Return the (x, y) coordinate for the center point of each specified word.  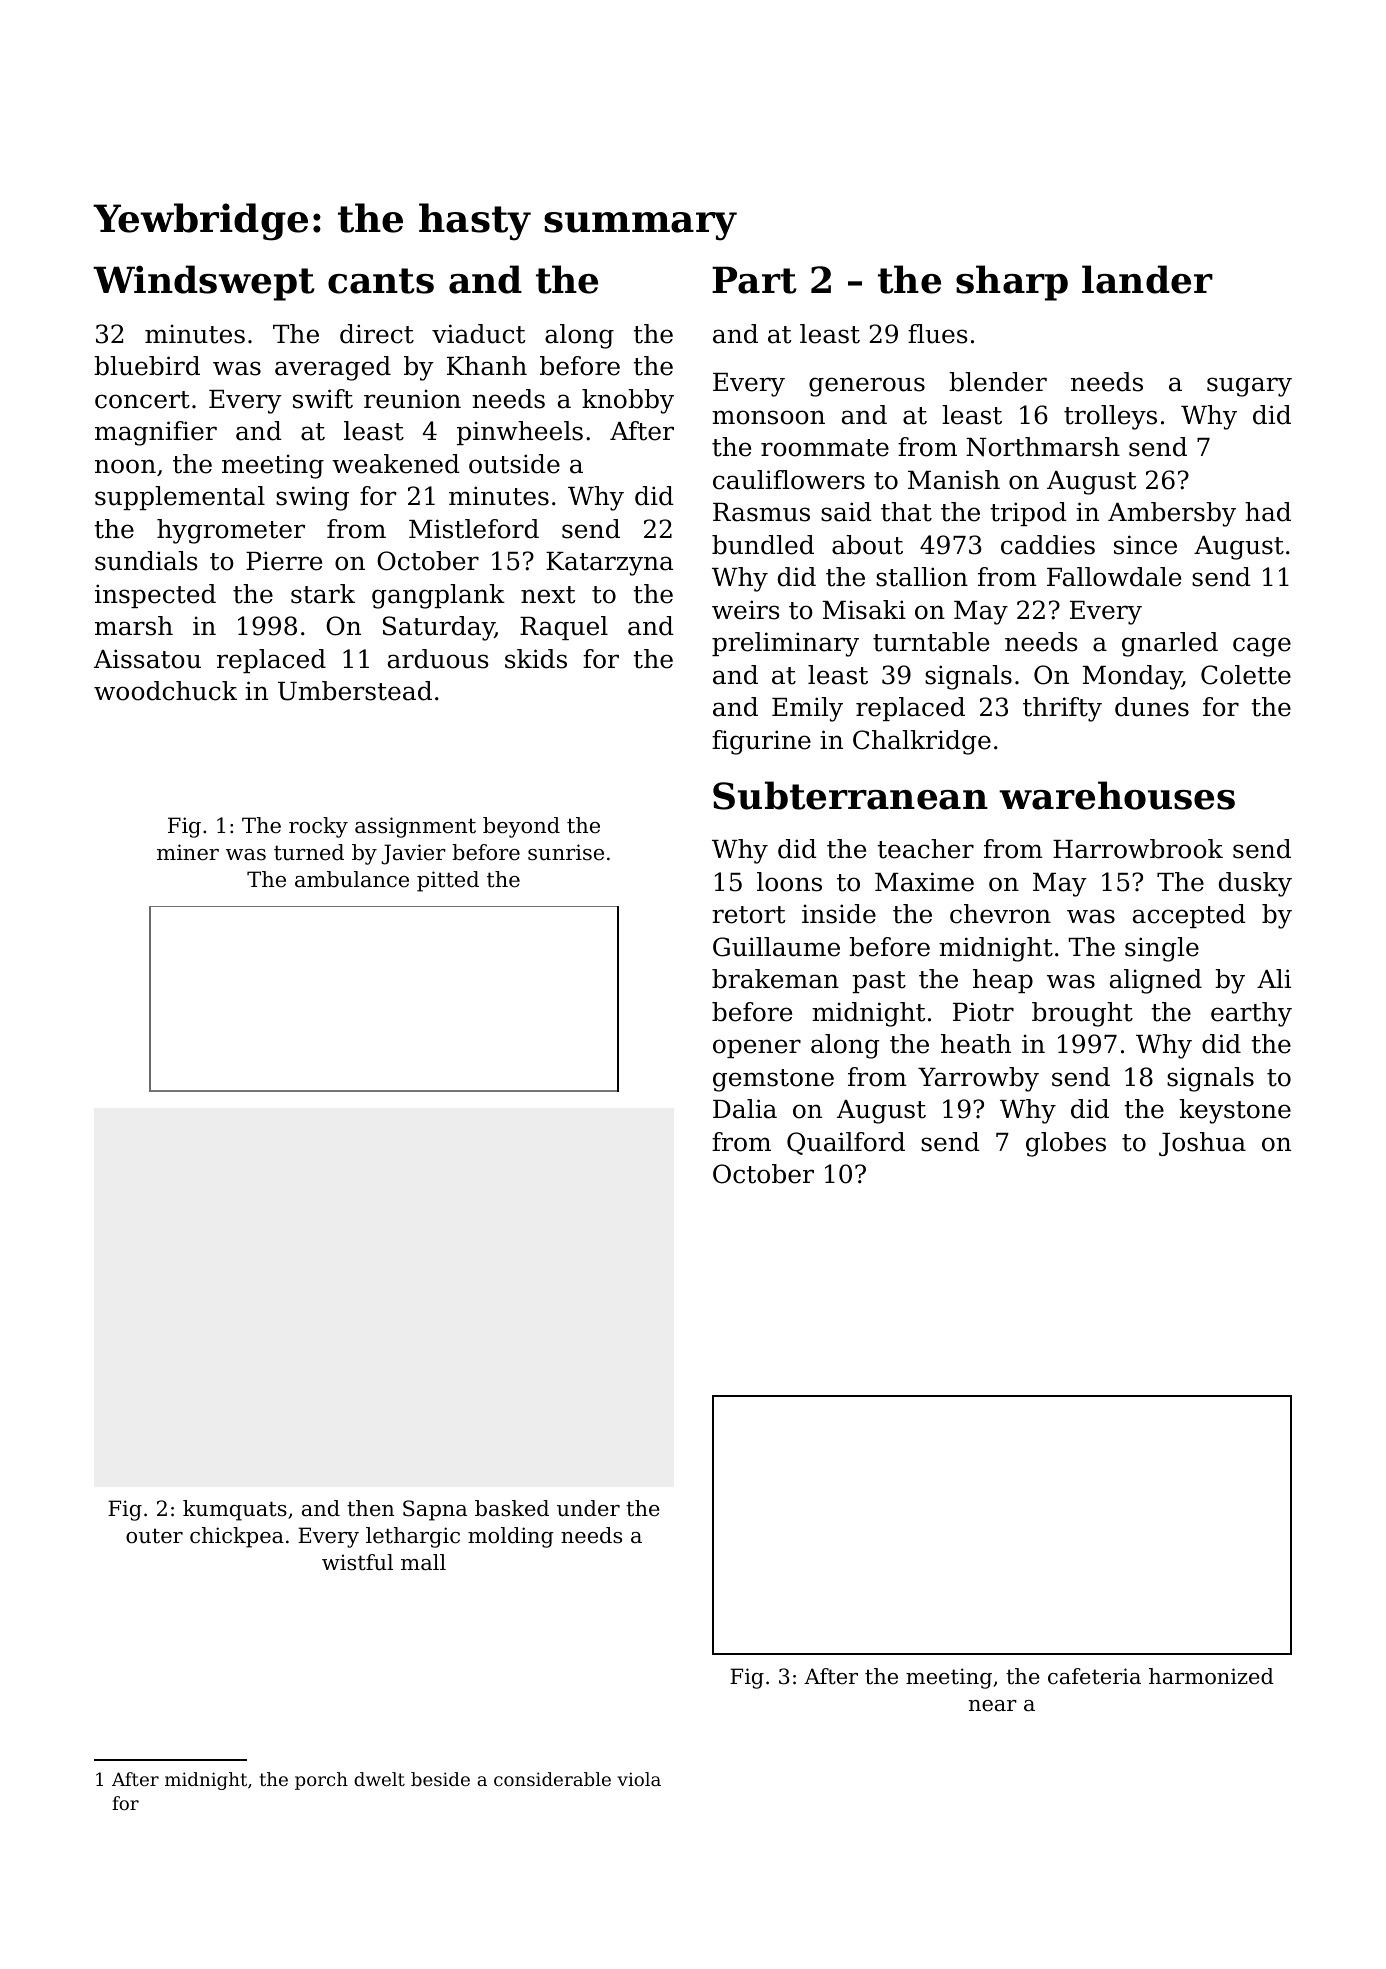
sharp (1012, 283)
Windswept (204, 283)
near (993, 1706)
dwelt (379, 1779)
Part (754, 280)
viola (639, 1779)
